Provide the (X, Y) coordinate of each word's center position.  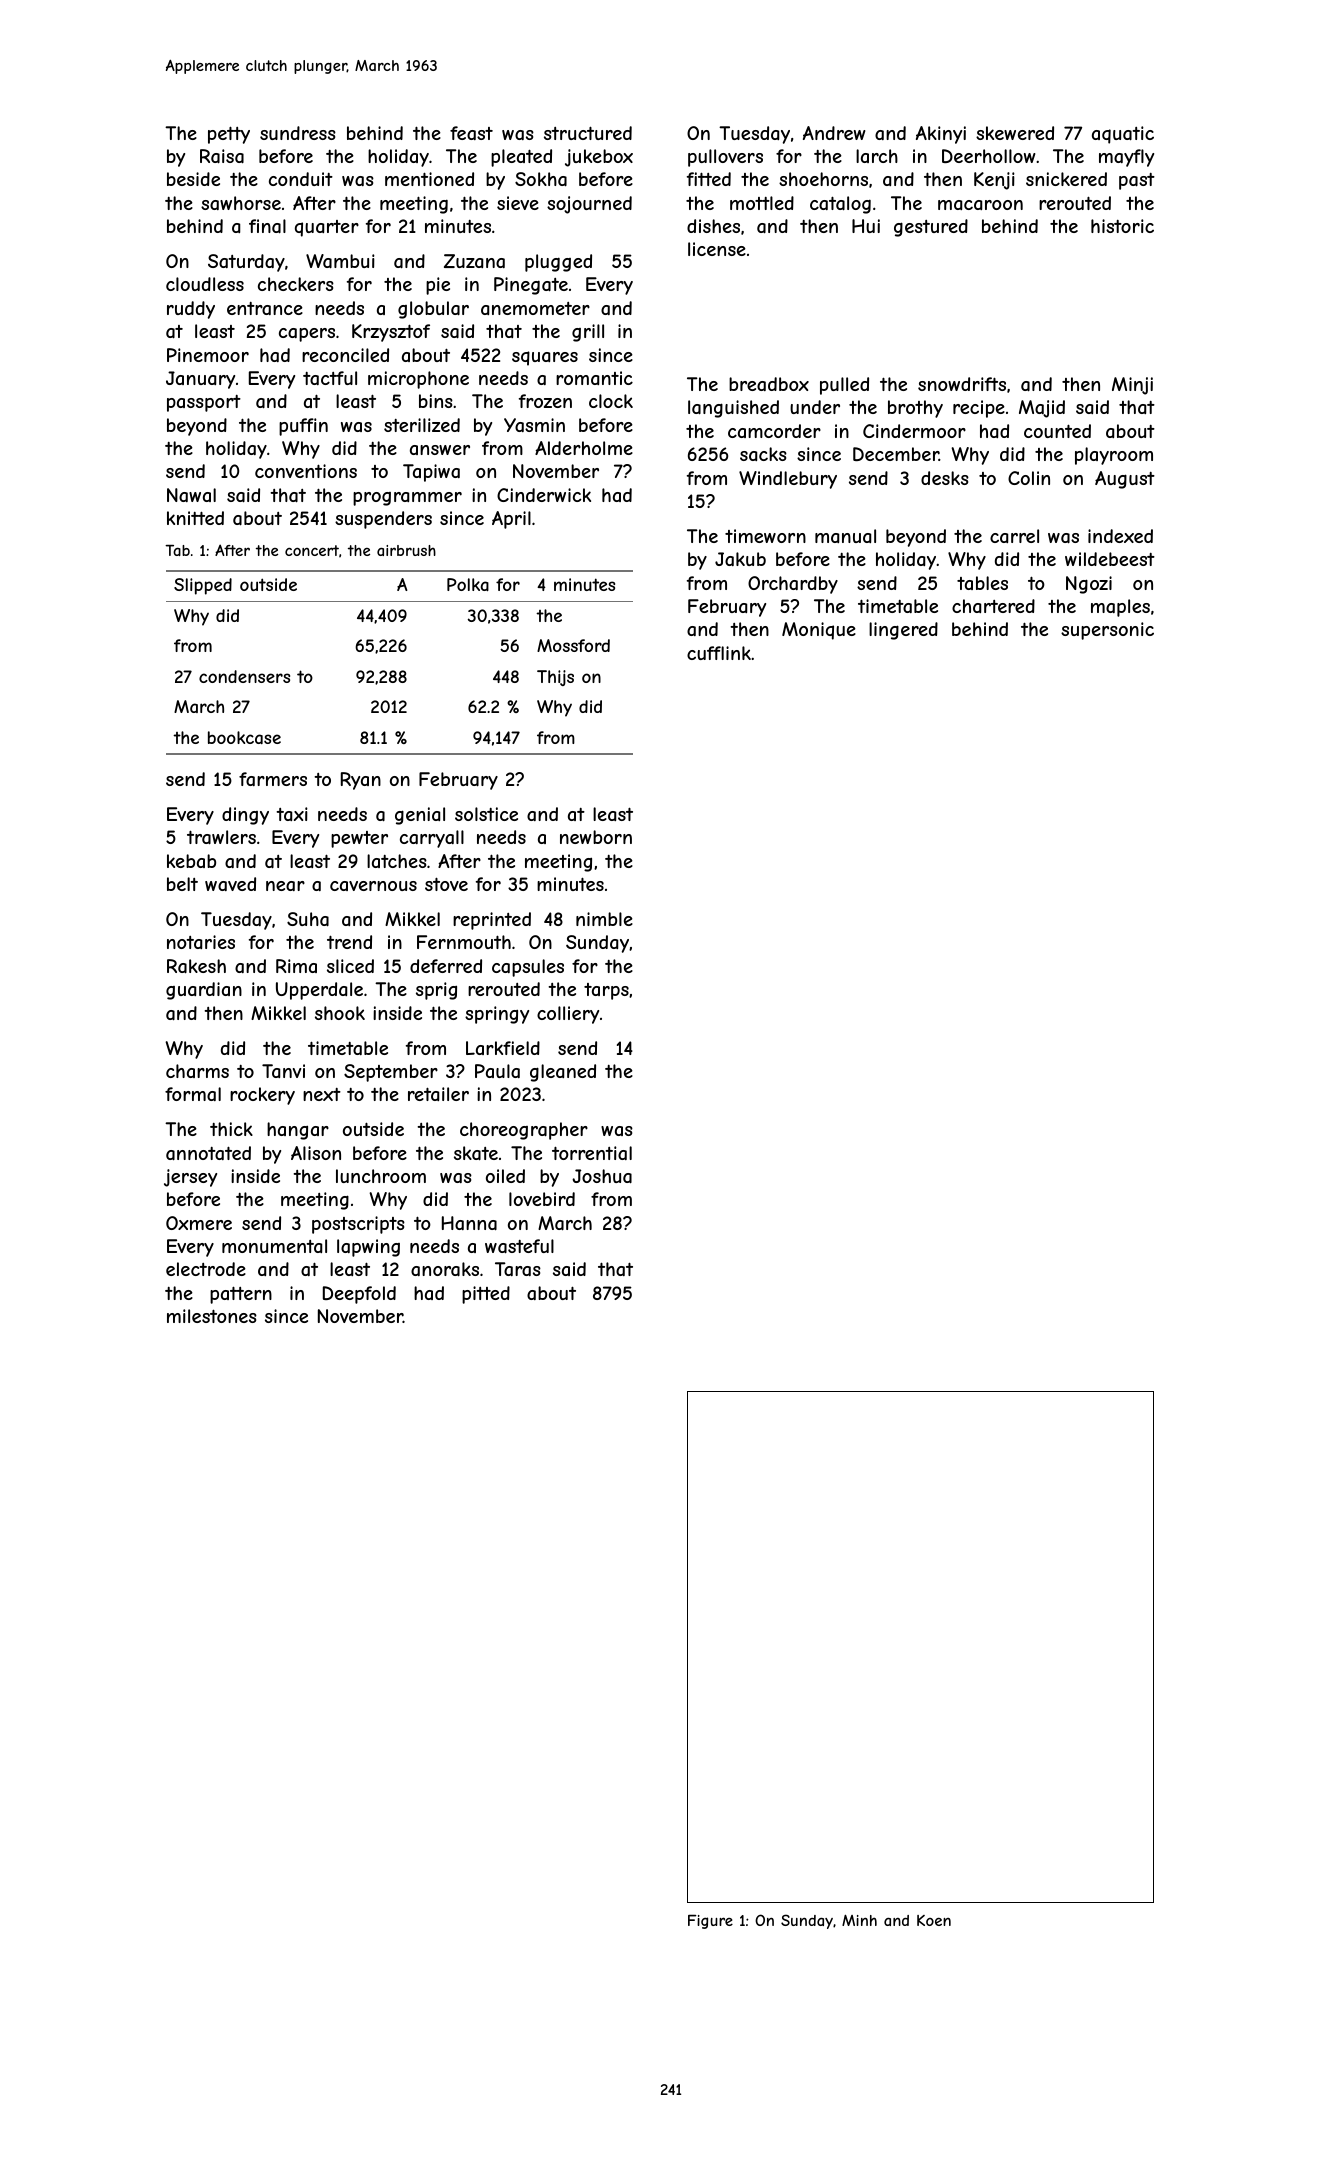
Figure (710, 1921)
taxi (292, 814)
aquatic (1123, 135)
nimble (604, 919)
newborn (596, 837)
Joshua (602, 1176)
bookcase (244, 737)
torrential (592, 1153)
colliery (568, 1015)
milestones (212, 1316)
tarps (606, 991)
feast (471, 133)
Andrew (834, 133)
